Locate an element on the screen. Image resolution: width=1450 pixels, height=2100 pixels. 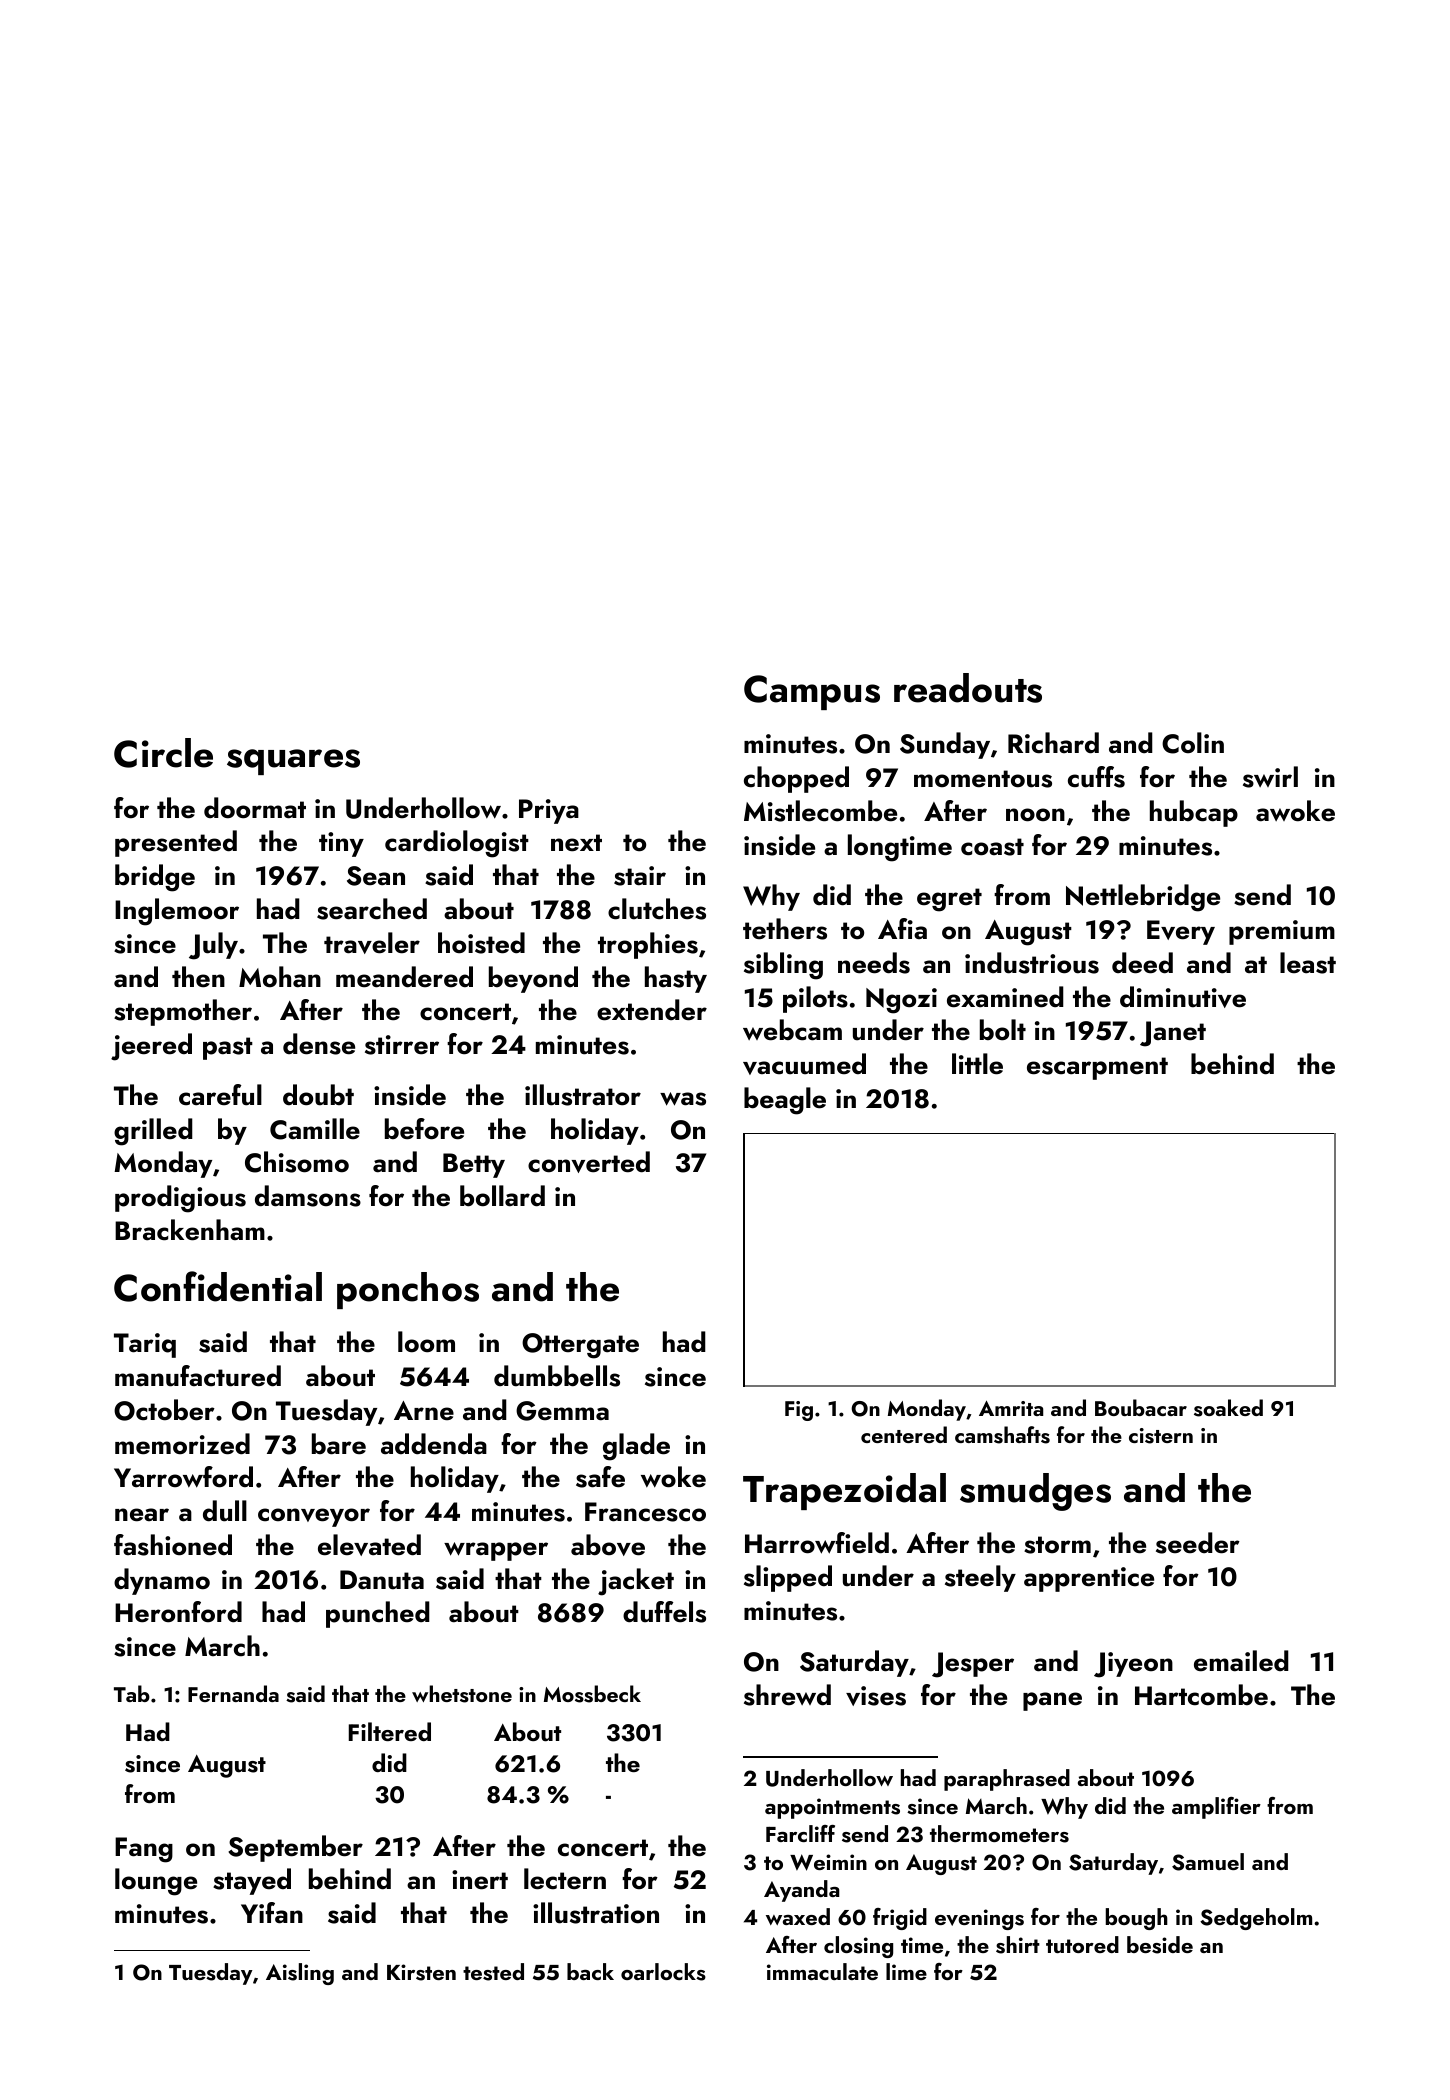
Mistlecombe is located at coordinates (820, 811).
